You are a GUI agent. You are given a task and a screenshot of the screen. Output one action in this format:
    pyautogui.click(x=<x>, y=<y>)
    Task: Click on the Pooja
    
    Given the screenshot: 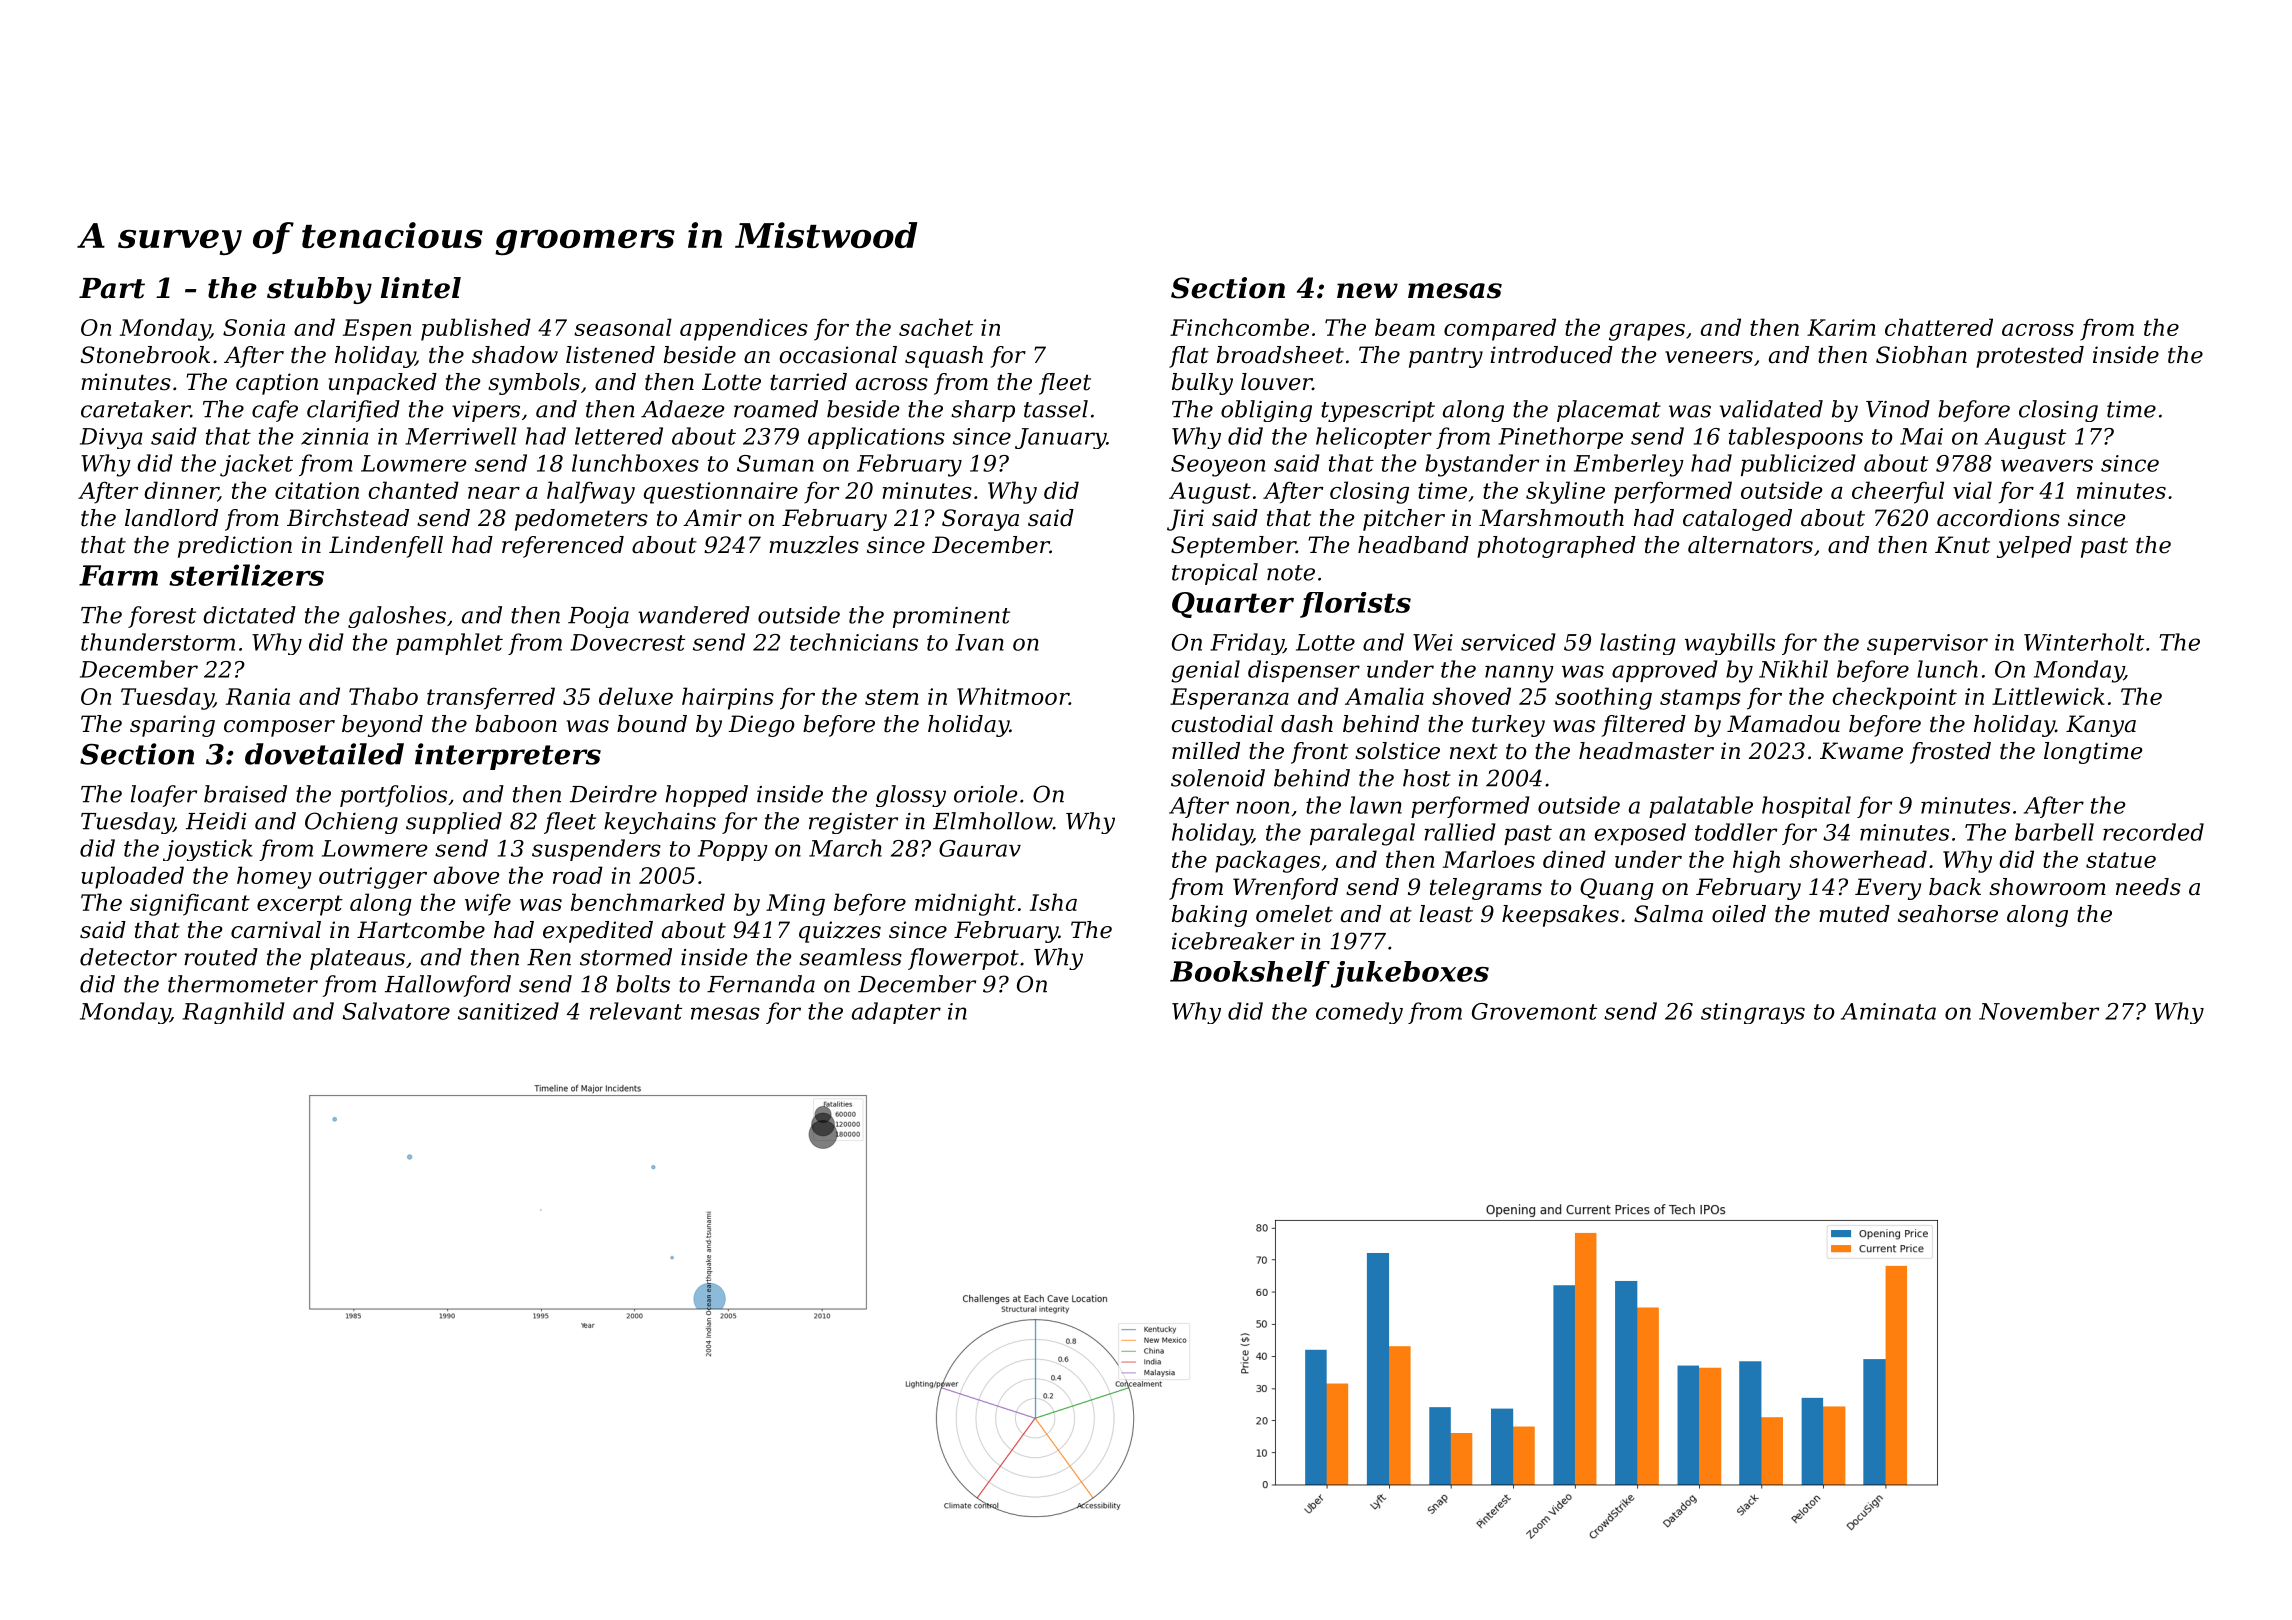 What is the action you would take?
    pyautogui.click(x=598, y=617)
